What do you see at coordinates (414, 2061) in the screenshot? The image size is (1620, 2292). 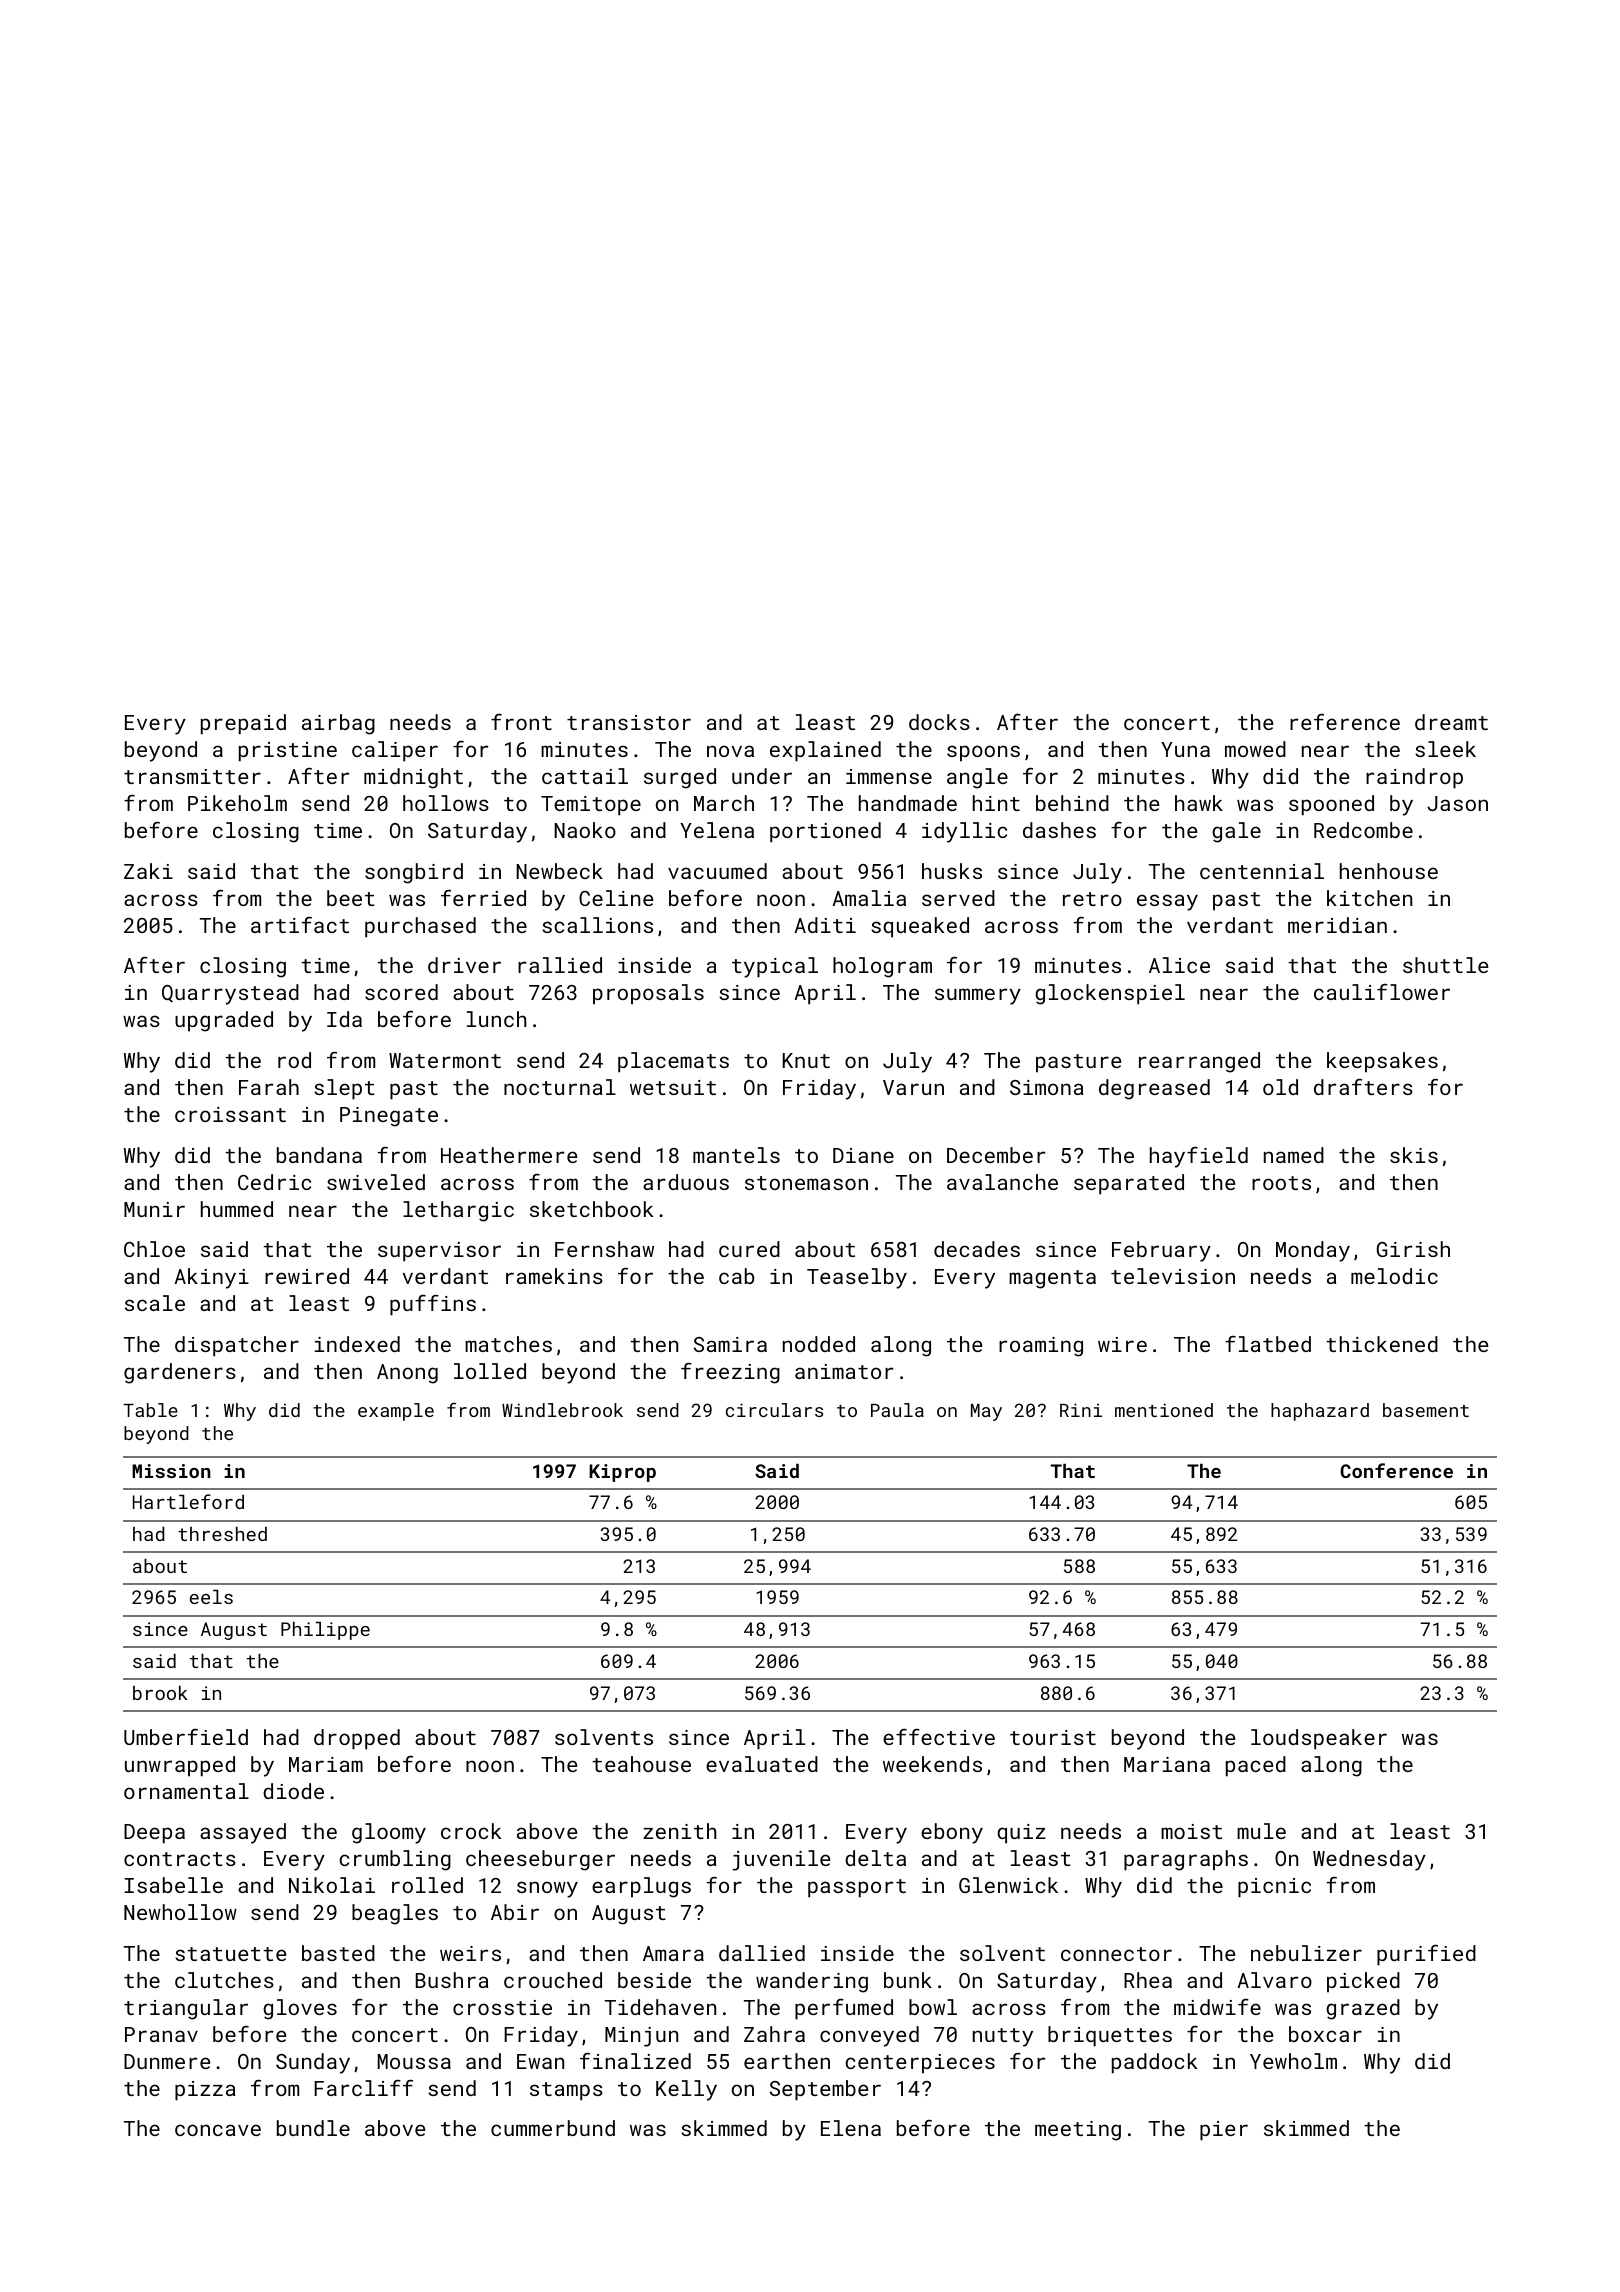 I see `Moussa` at bounding box center [414, 2061].
